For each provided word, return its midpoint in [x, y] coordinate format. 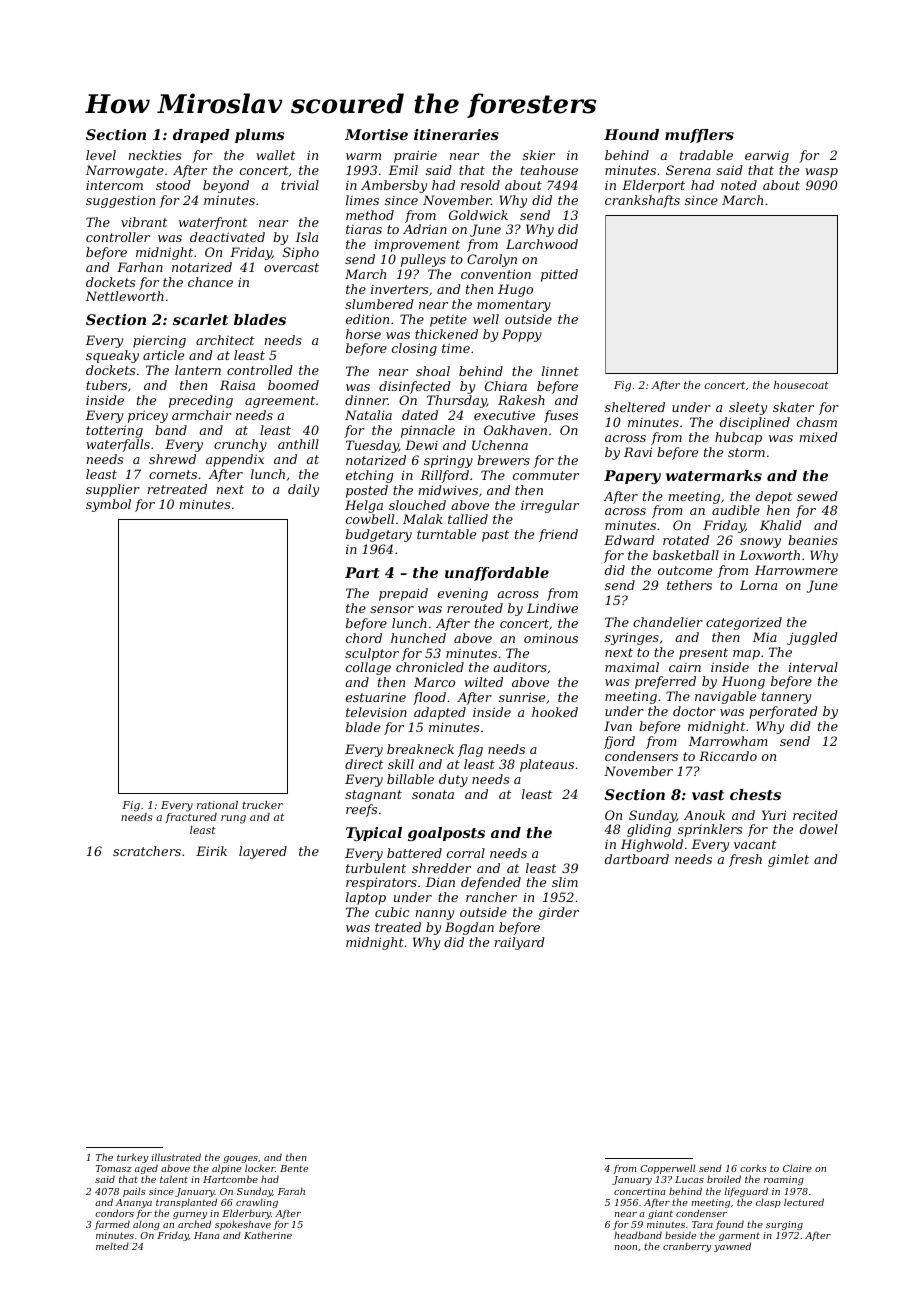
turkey [132, 1158]
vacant [755, 844]
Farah [291, 1191]
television [376, 712]
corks [753, 1168]
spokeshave [243, 1225]
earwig [767, 156]
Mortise [376, 134]
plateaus [547, 765]
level [101, 155]
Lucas [689, 1179]
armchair [202, 415]
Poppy [522, 335]
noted [739, 185]
